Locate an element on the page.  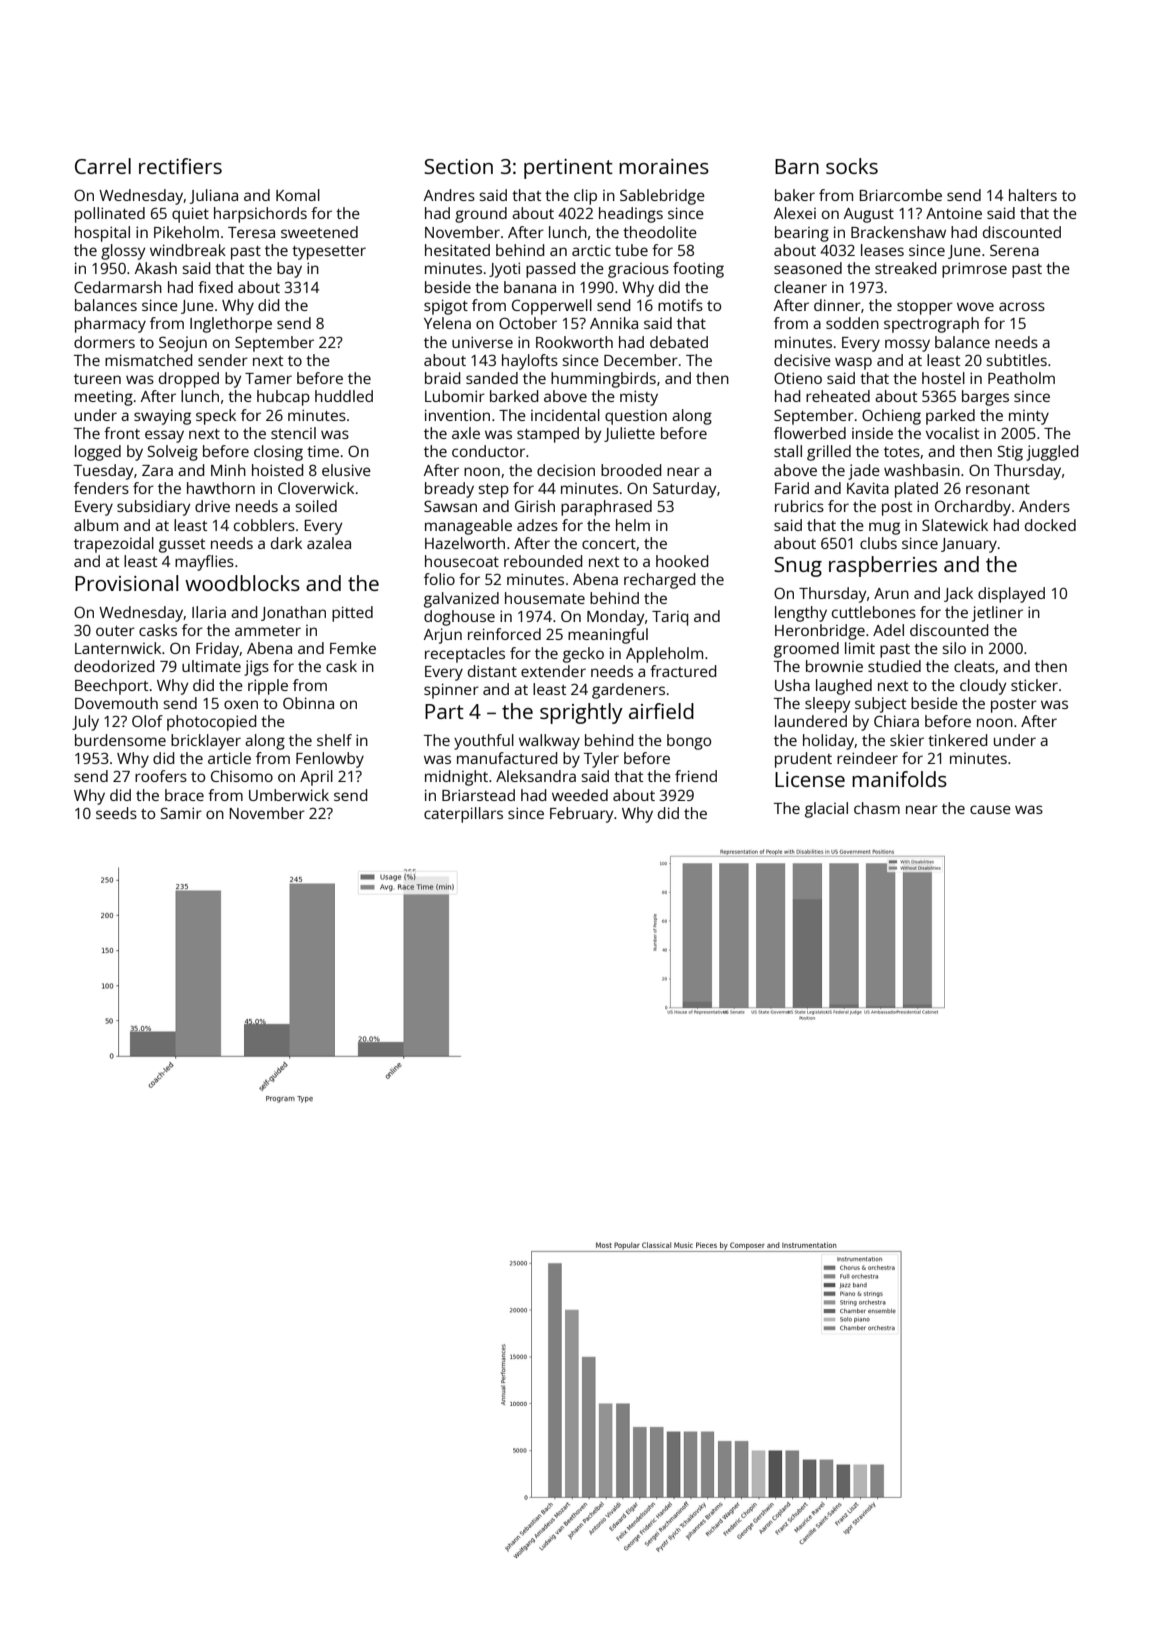
arctic is located at coordinates (591, 250).
